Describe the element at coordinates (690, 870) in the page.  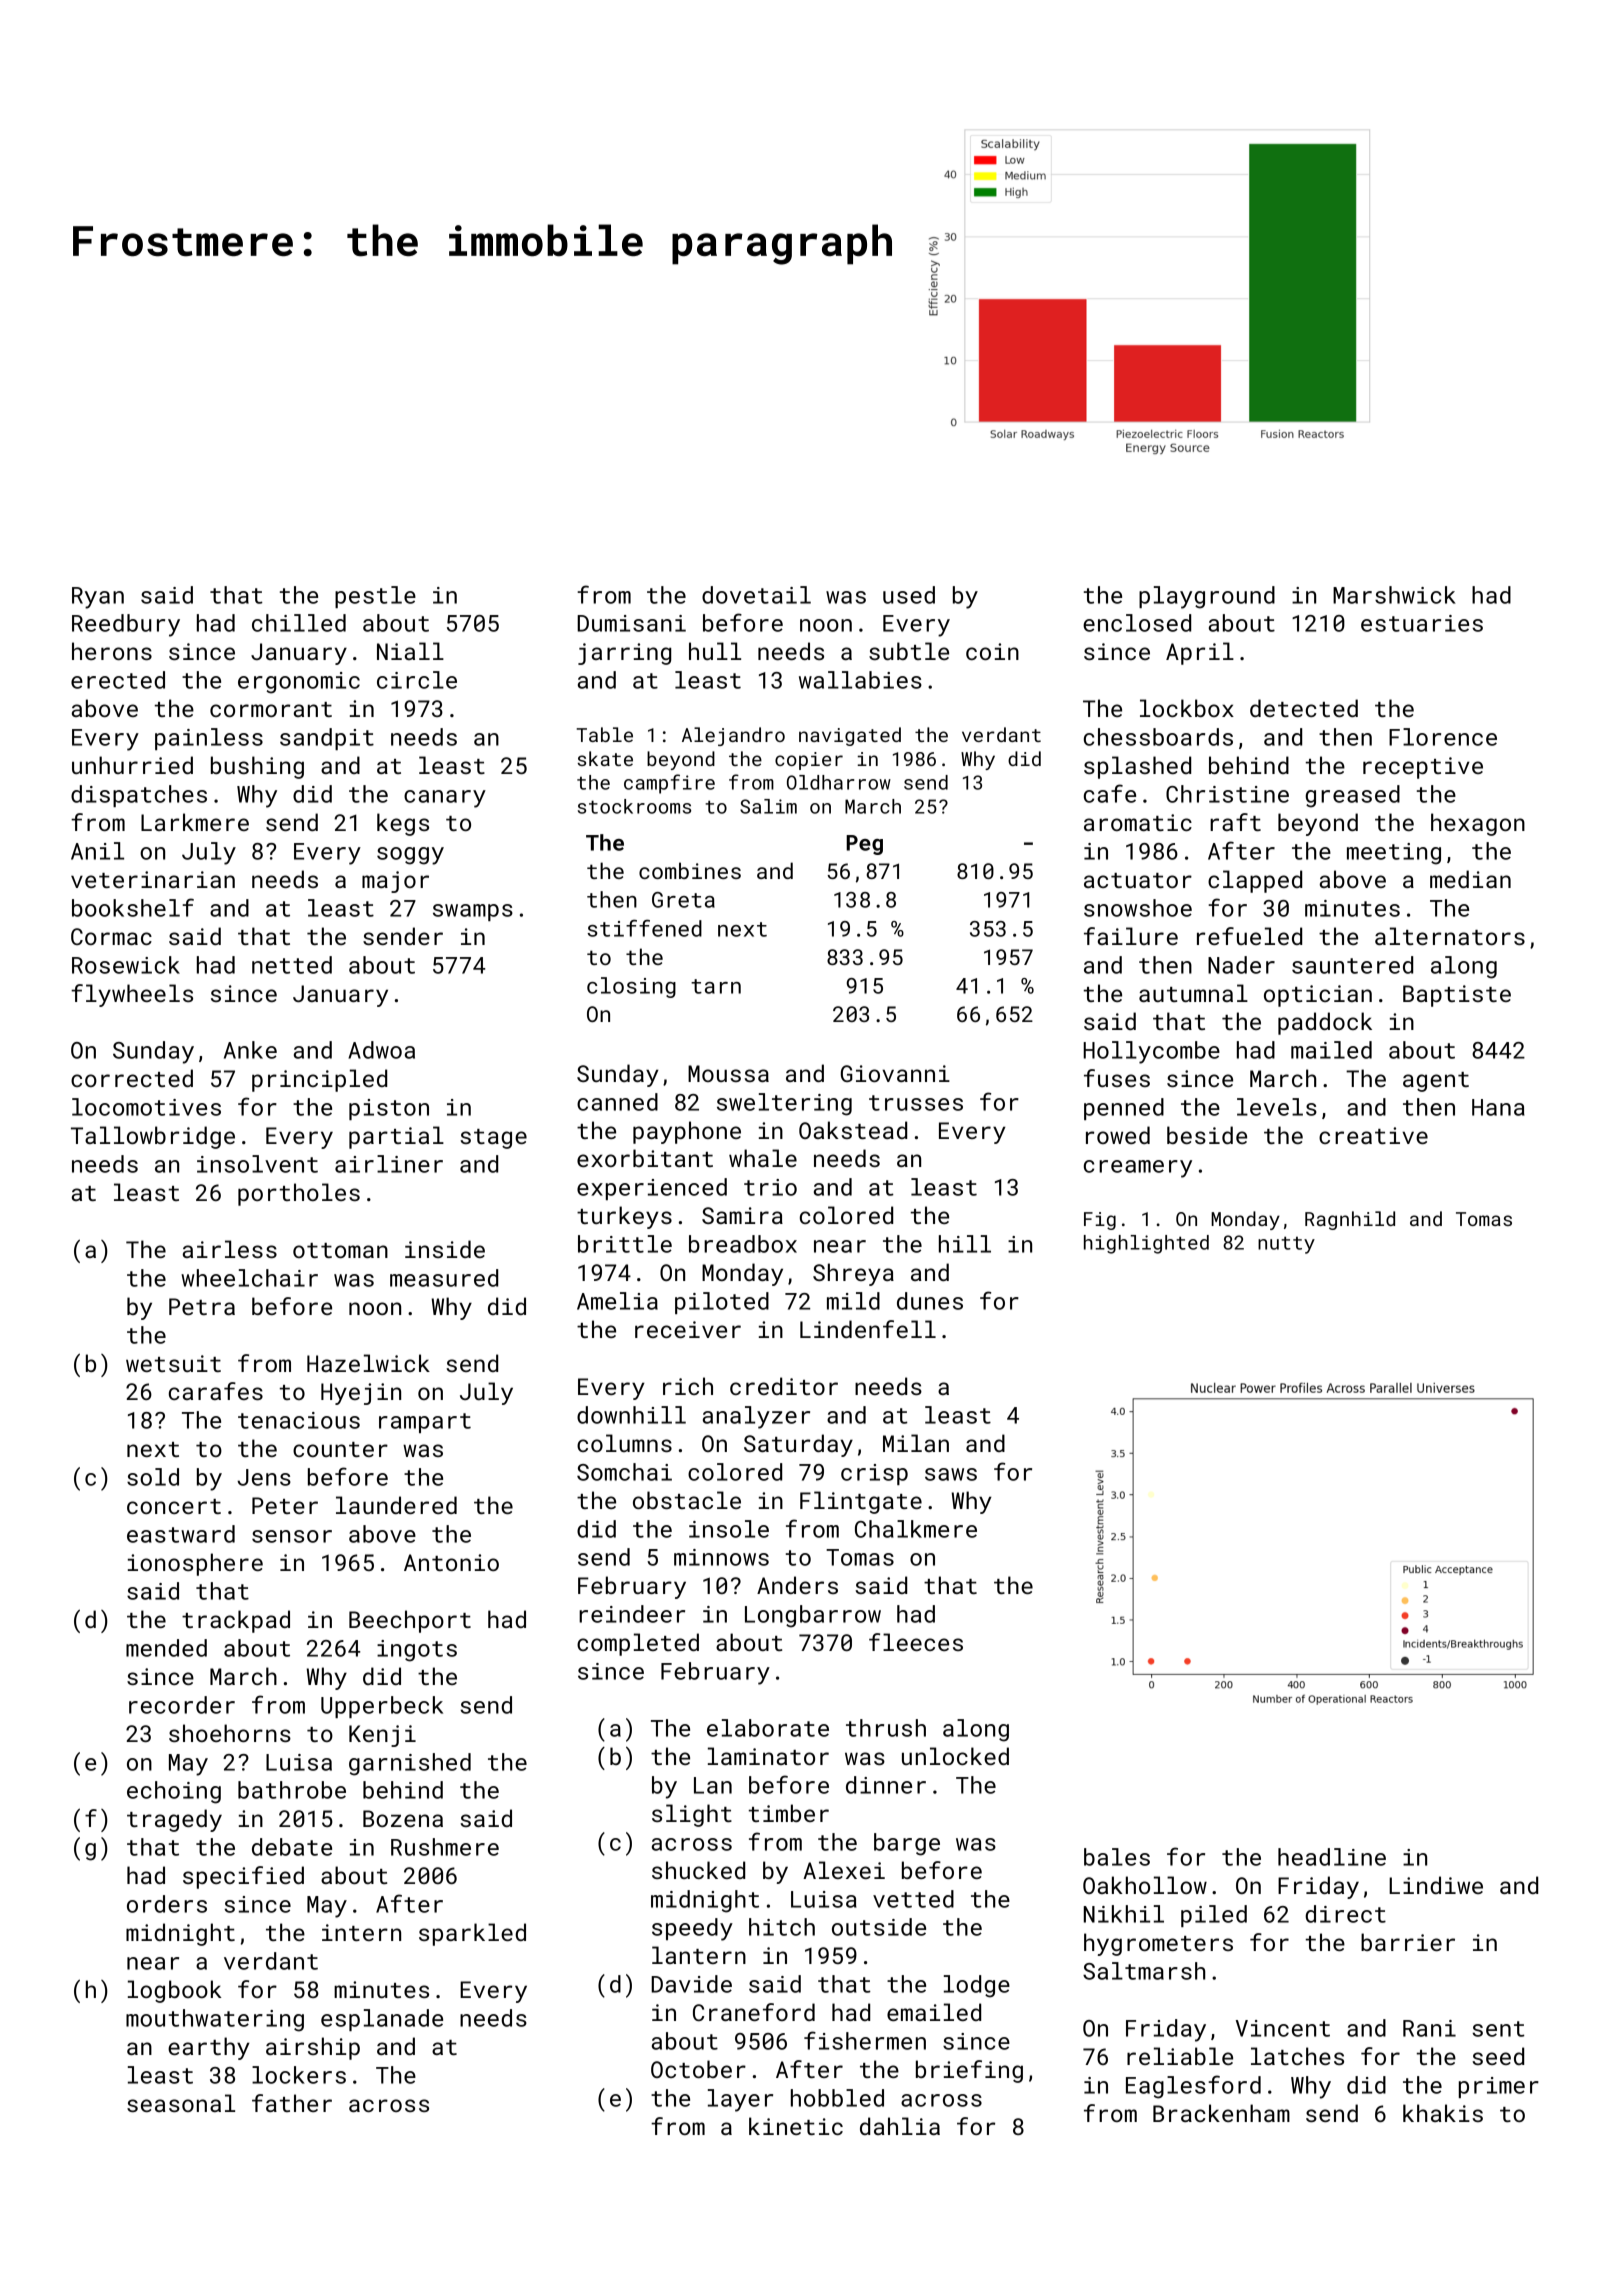
I see `combines` at that location.
